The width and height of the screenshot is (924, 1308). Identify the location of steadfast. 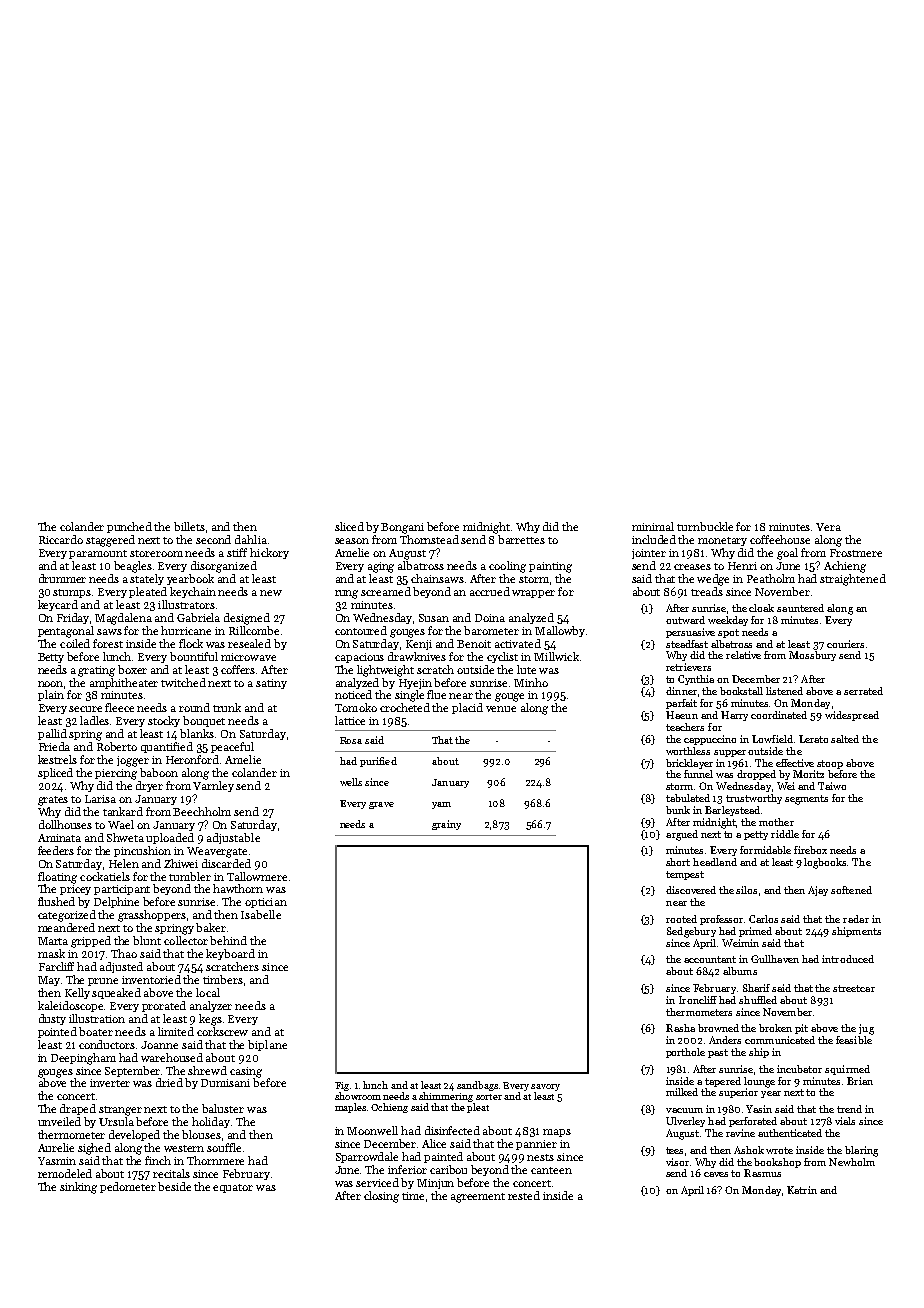
(687, 644).
